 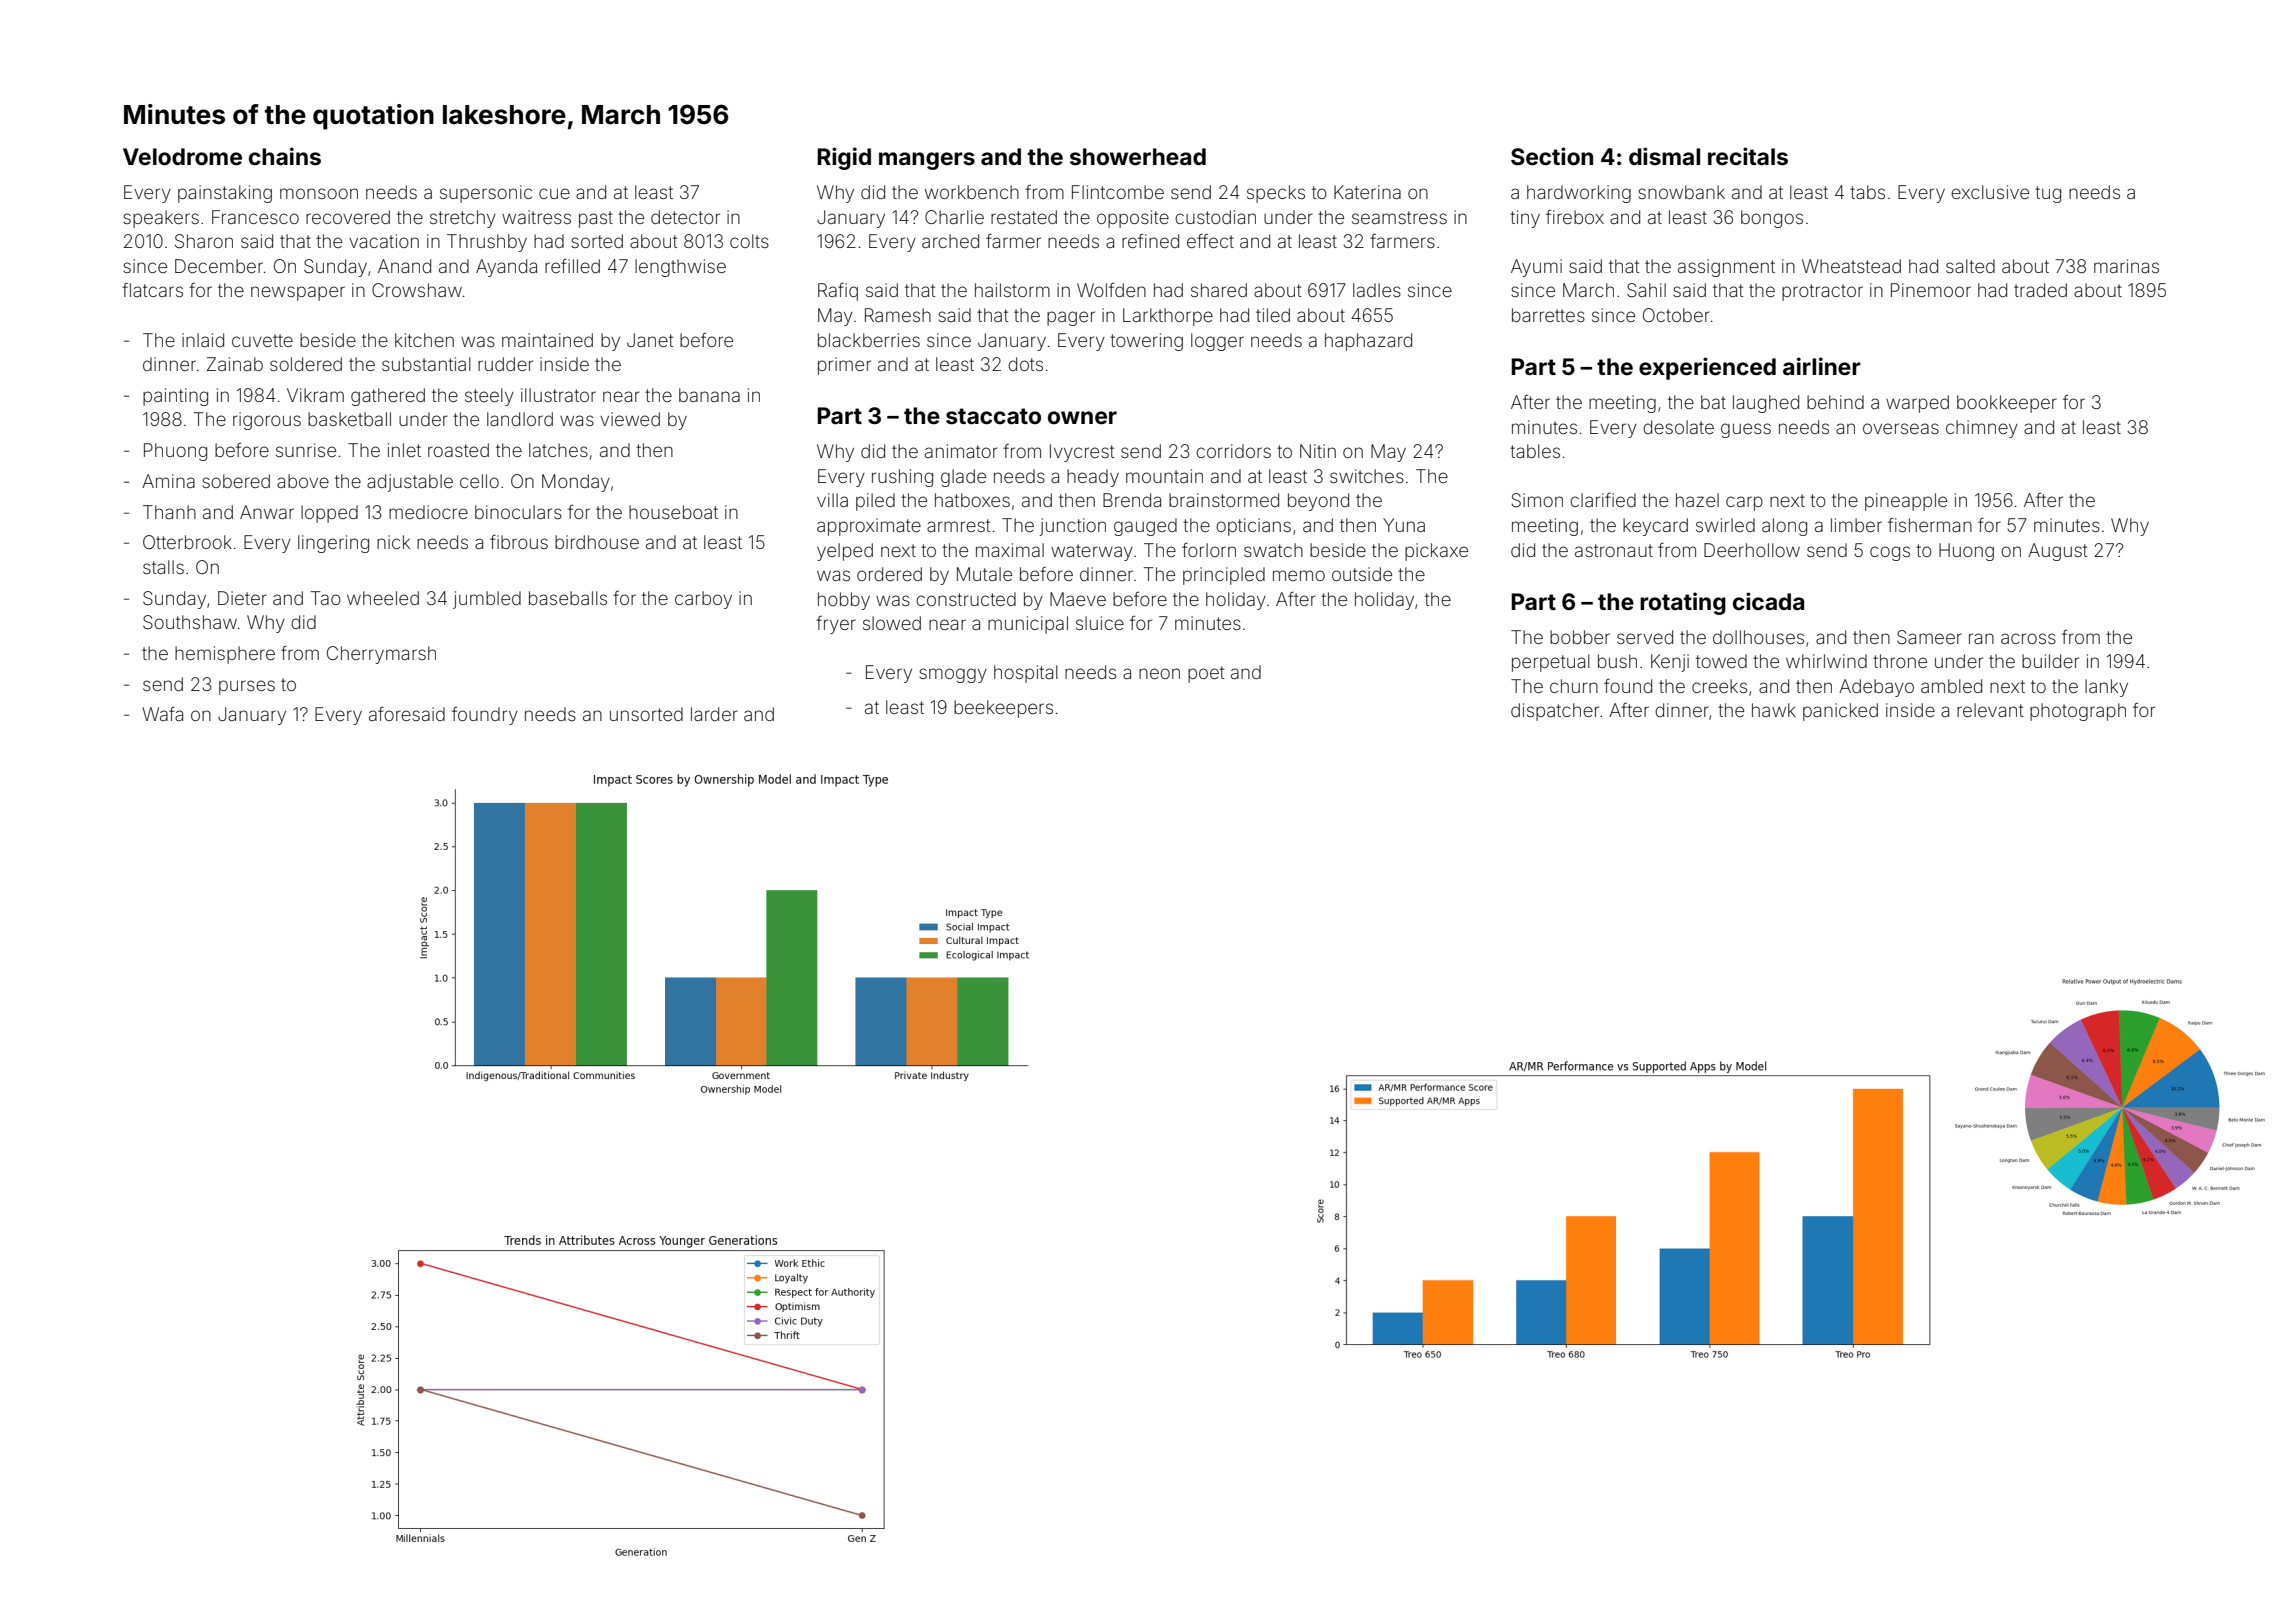 What do you see at coordinates (2007, 404) in the page?
I see `bookkeeper` at bounding box center [2007, 404].
